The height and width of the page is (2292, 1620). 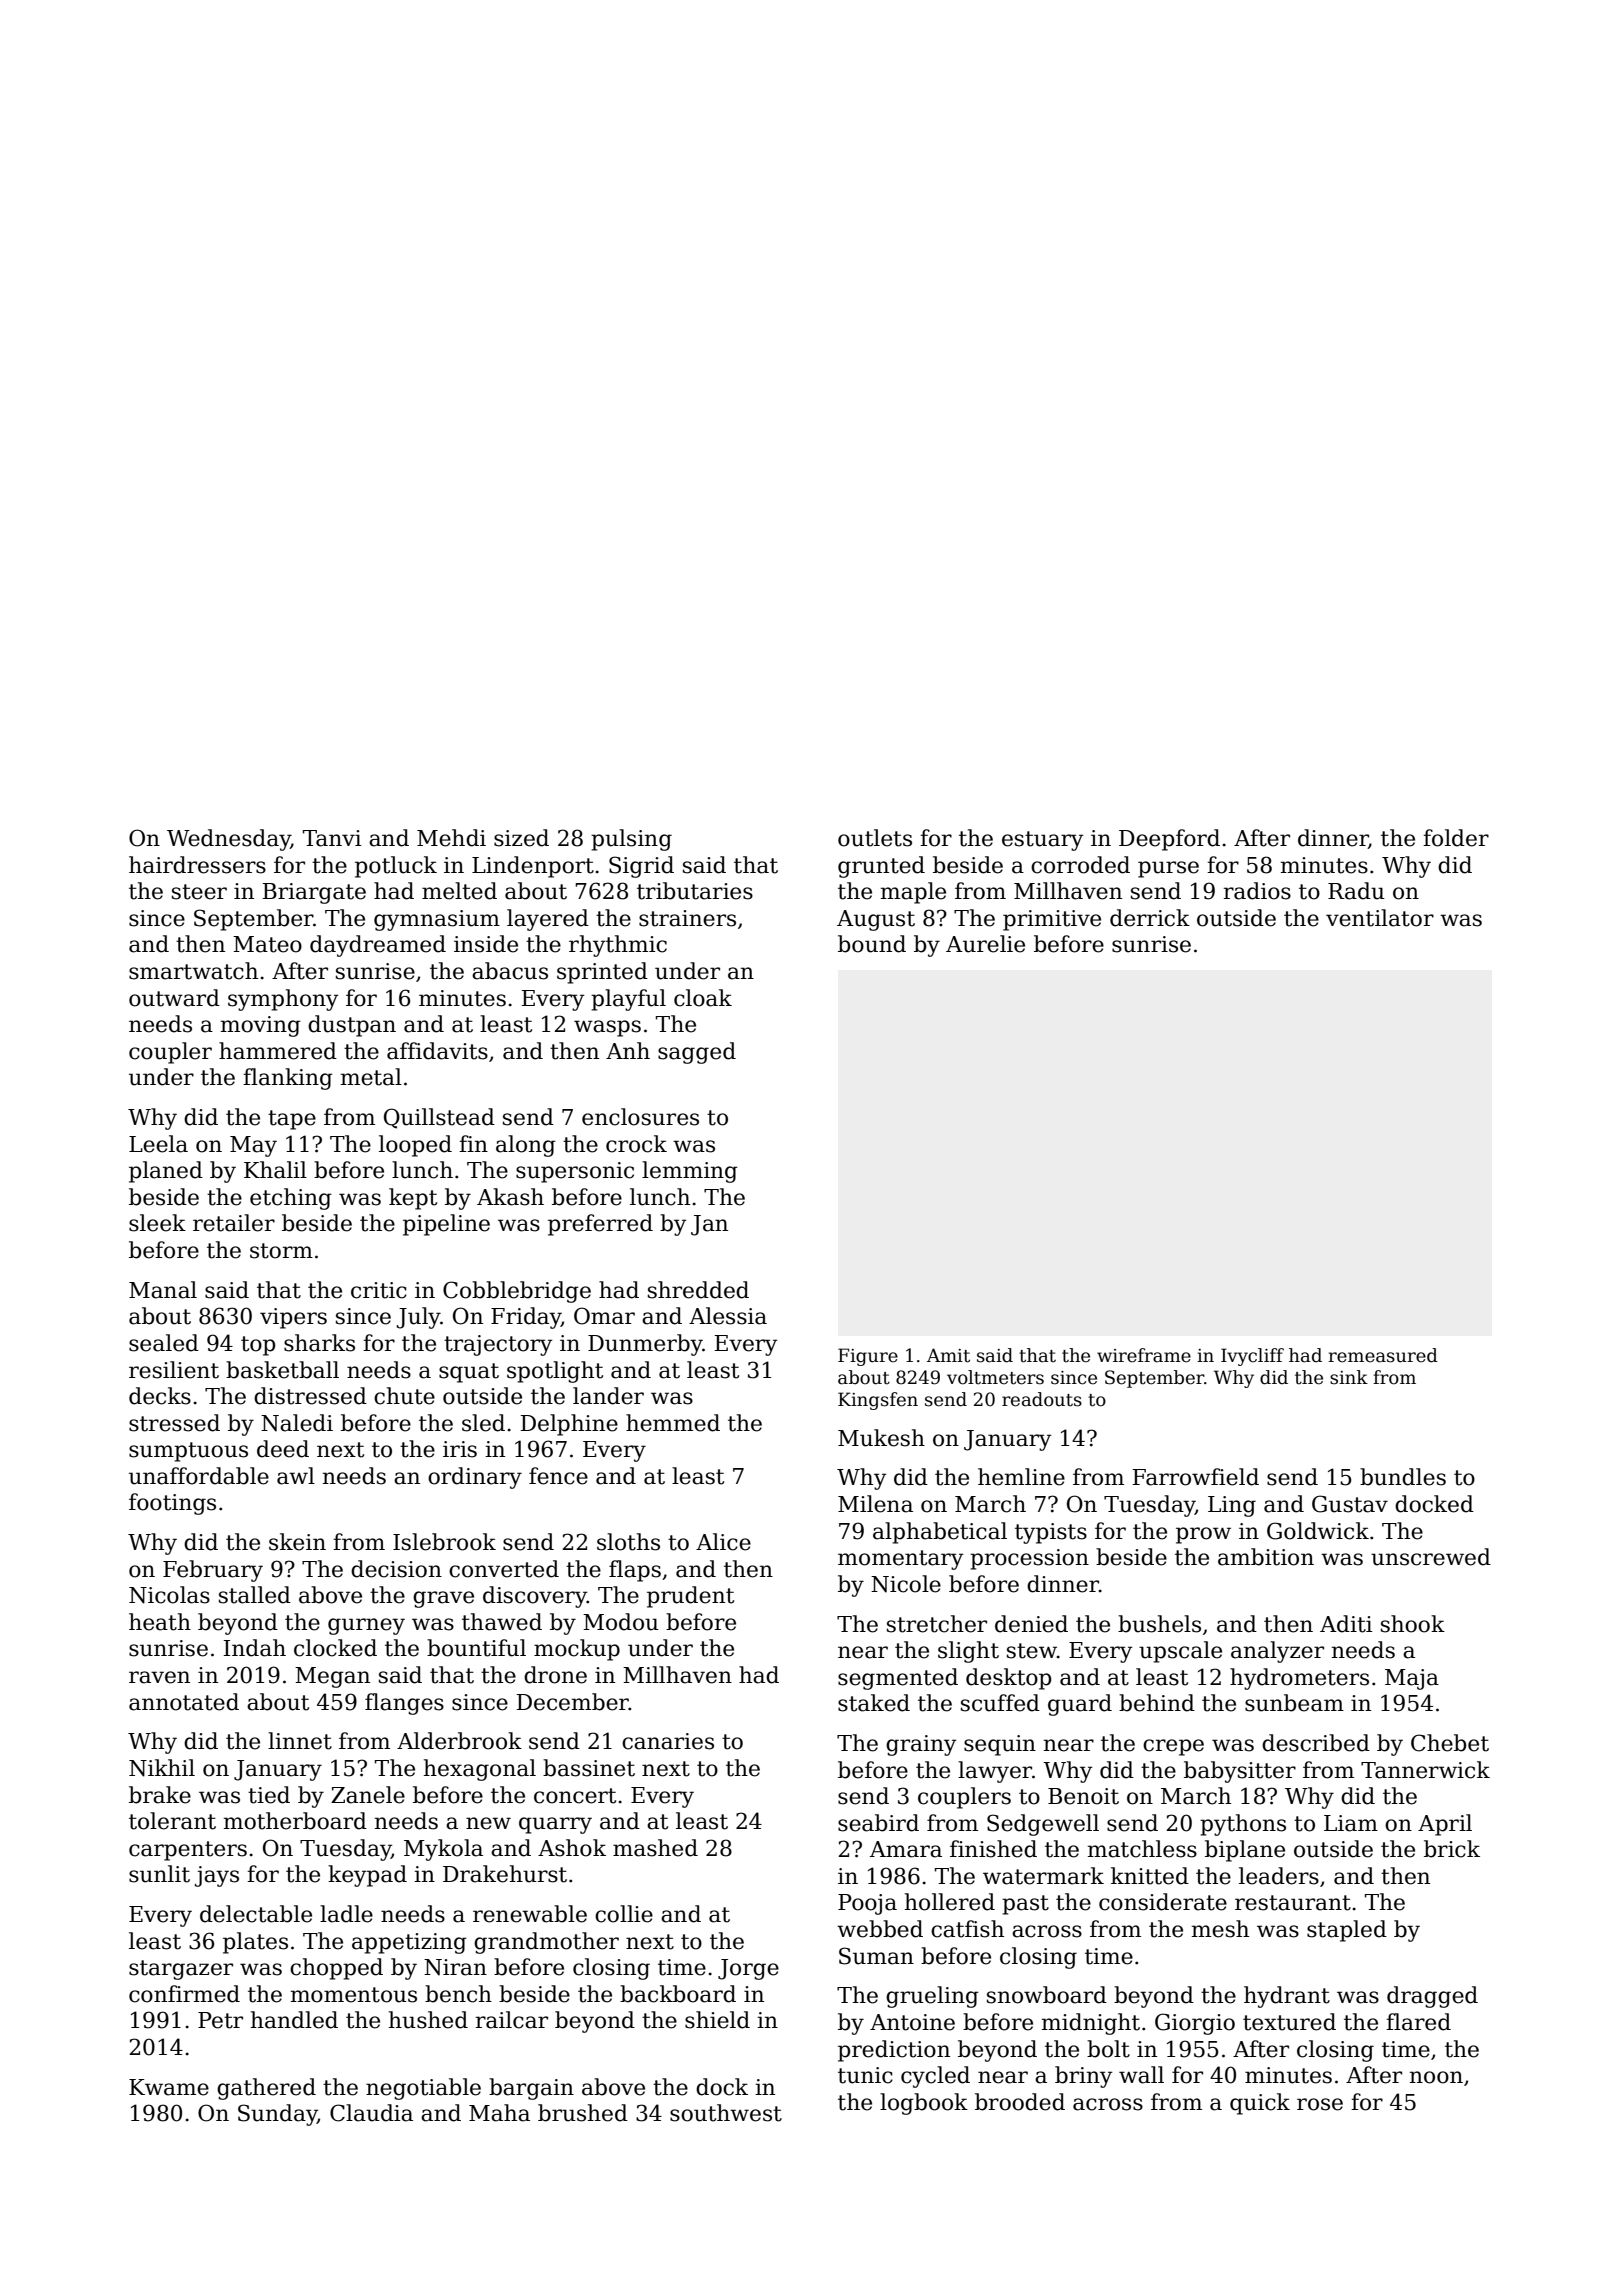 What do you see at coordinates (698, 1290) in the page?
I see `shredded` at bounding box center [698, 1290].
